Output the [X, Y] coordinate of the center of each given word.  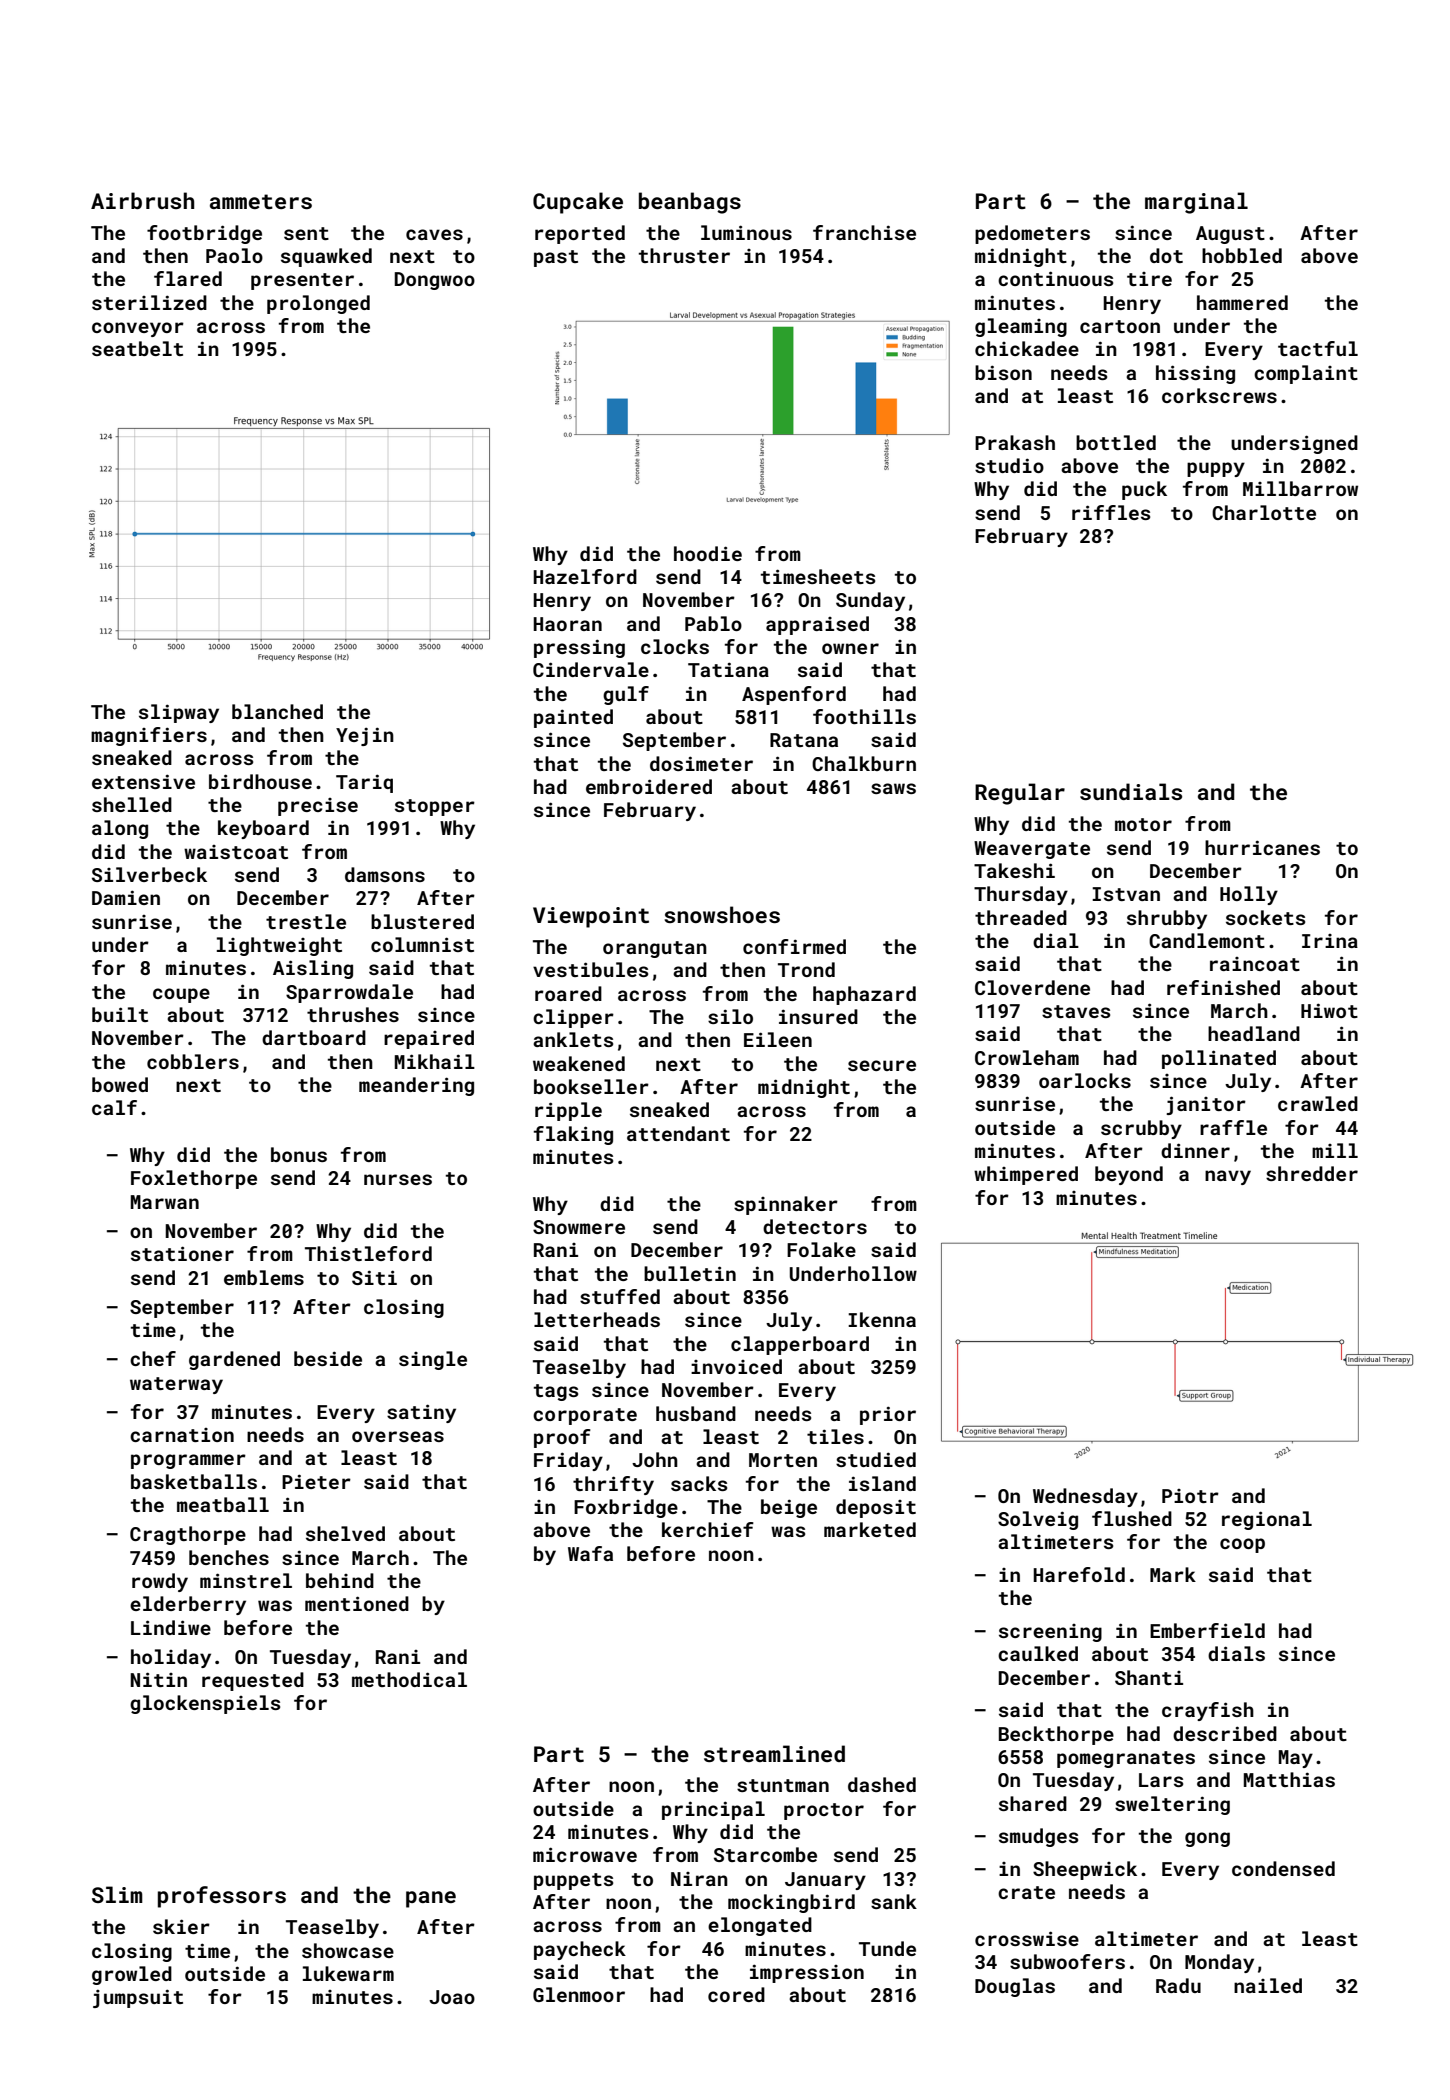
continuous [1055, 278]
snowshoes [722, 914]
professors [222, 1897]
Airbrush [142, 200]
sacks [699, 1483]
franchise [864, 232]
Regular [1020, 794]
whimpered [1026, 1175]
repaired [429, 1039]
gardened [234, 1360]
